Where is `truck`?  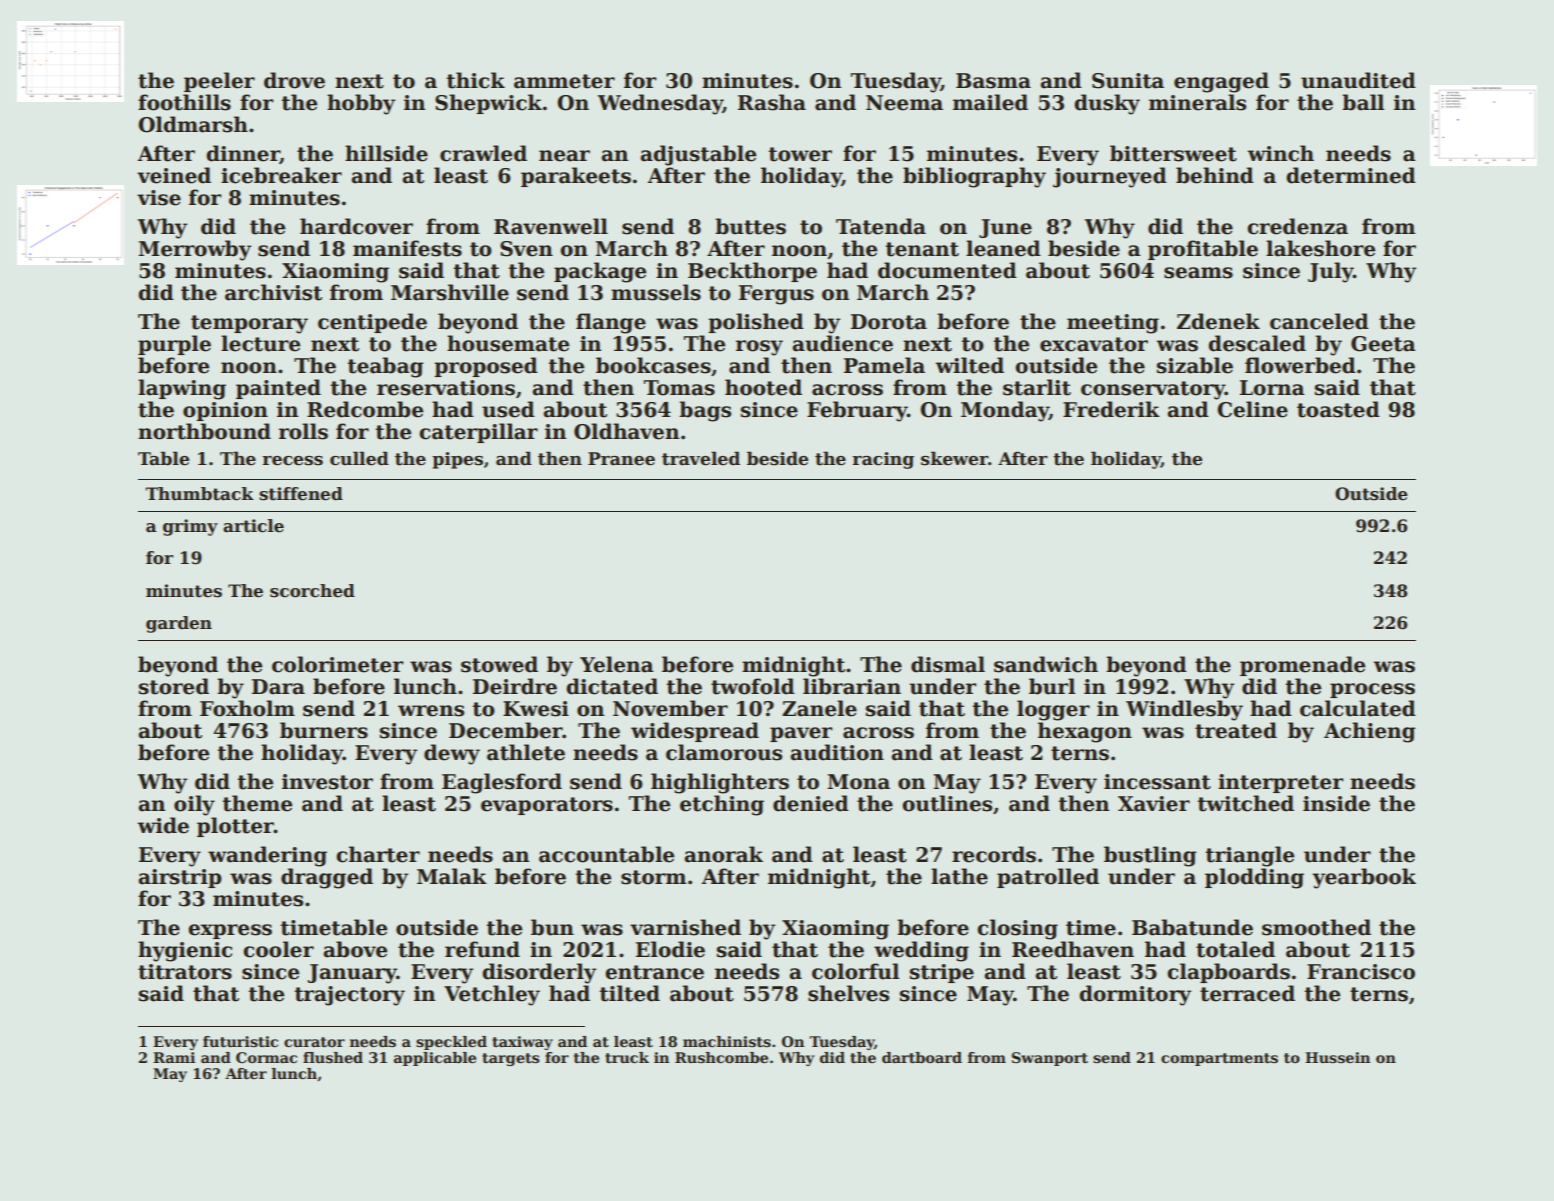
truck is located at coordinates (627, 1057).
